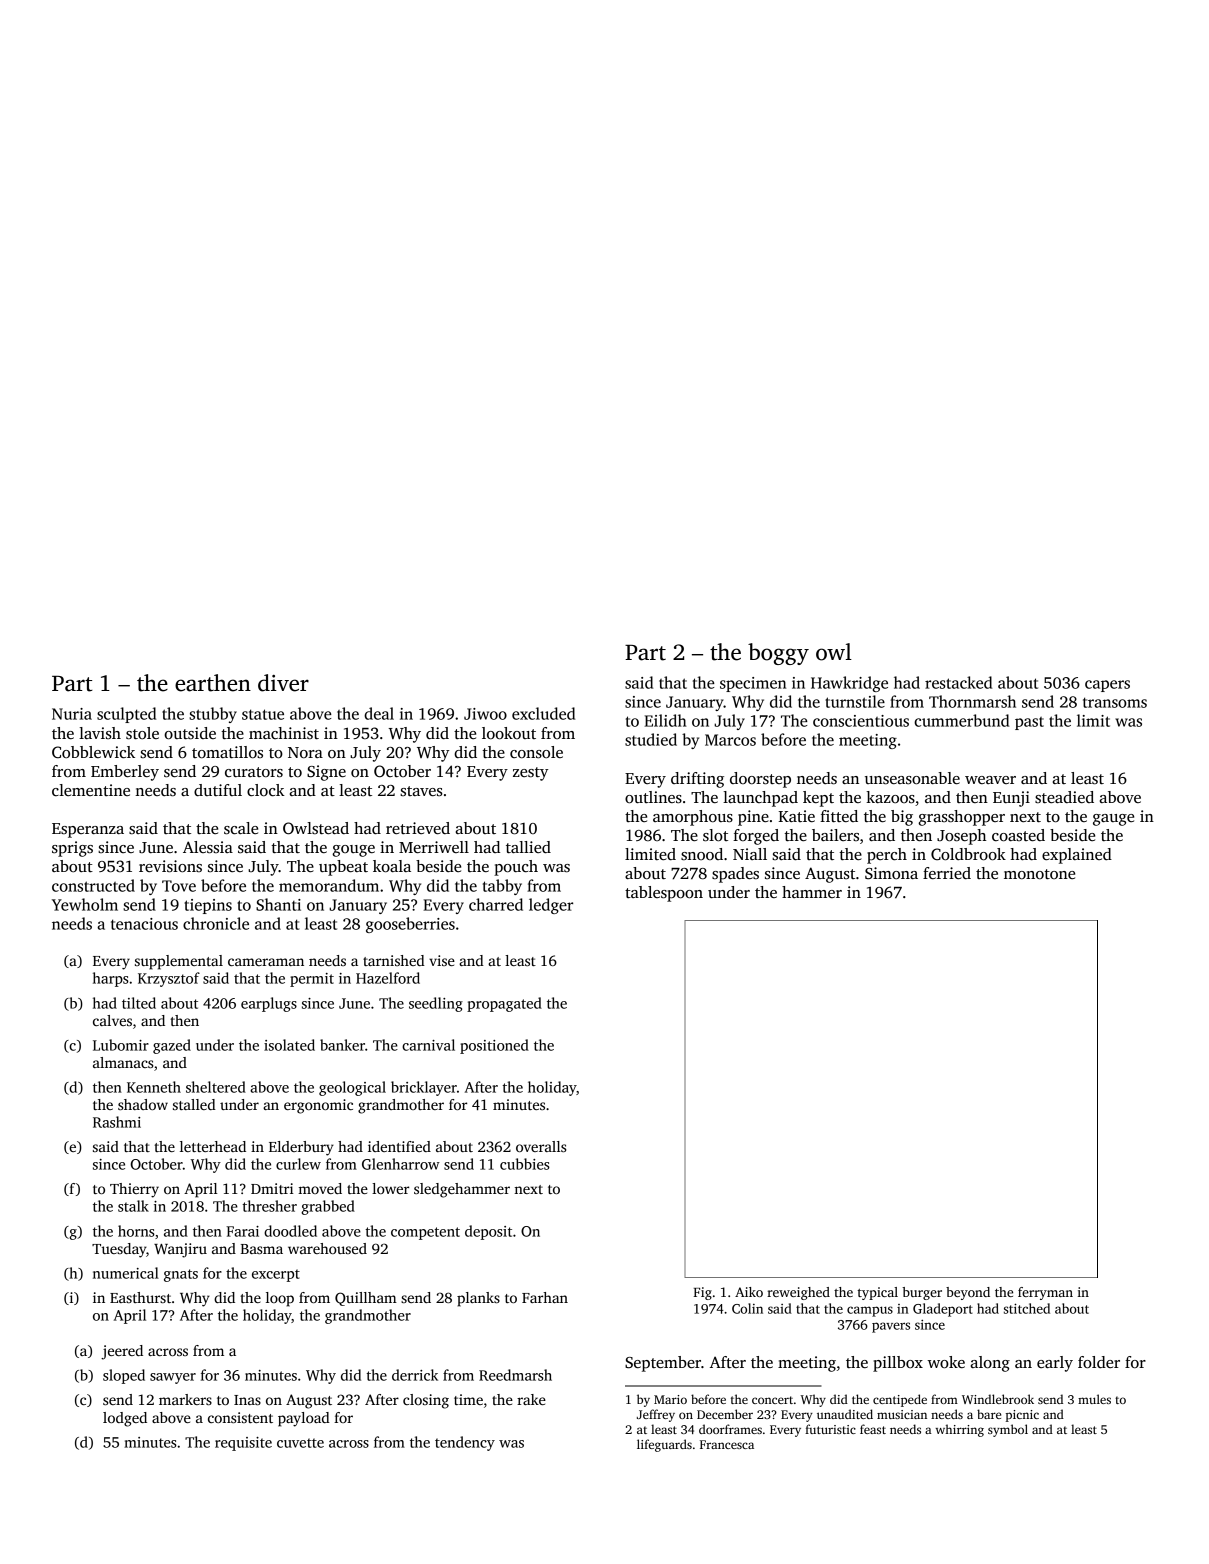  Describe the element at coordinates (664, 1445) in the page. I see `lifeguards` at that location.
